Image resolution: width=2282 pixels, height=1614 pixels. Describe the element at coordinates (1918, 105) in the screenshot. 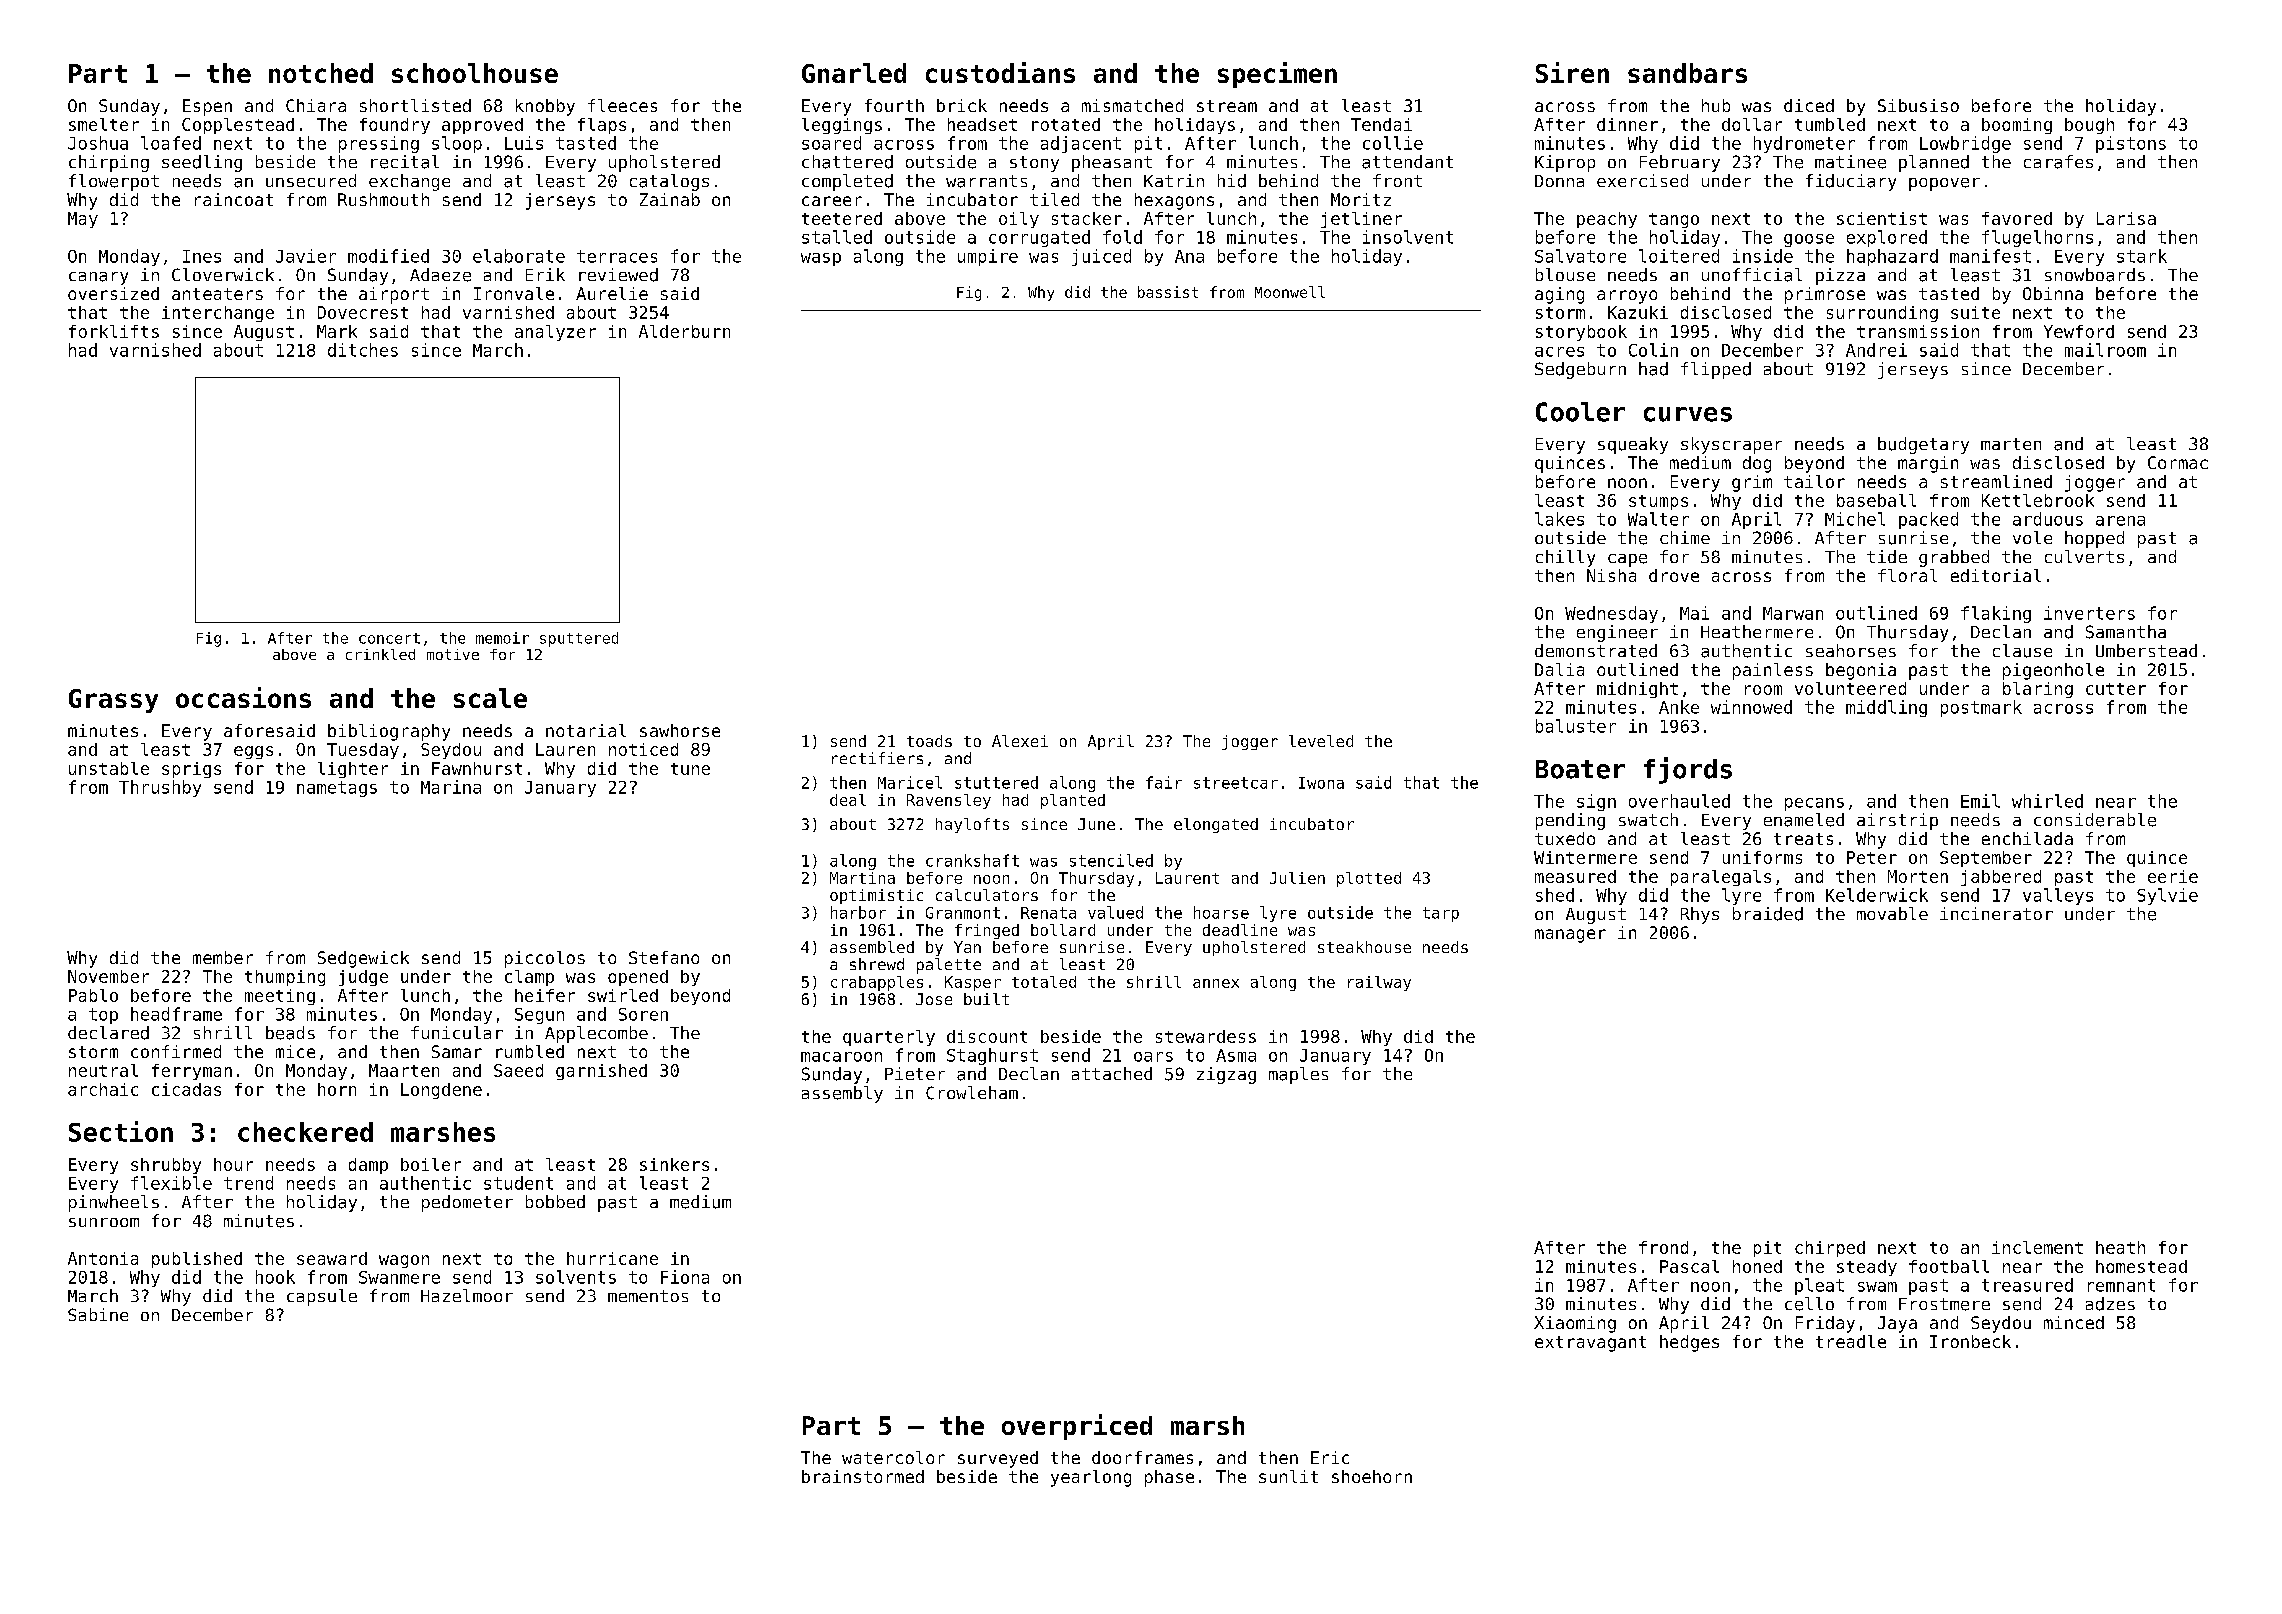

I see `Sibusiso` at that location.
